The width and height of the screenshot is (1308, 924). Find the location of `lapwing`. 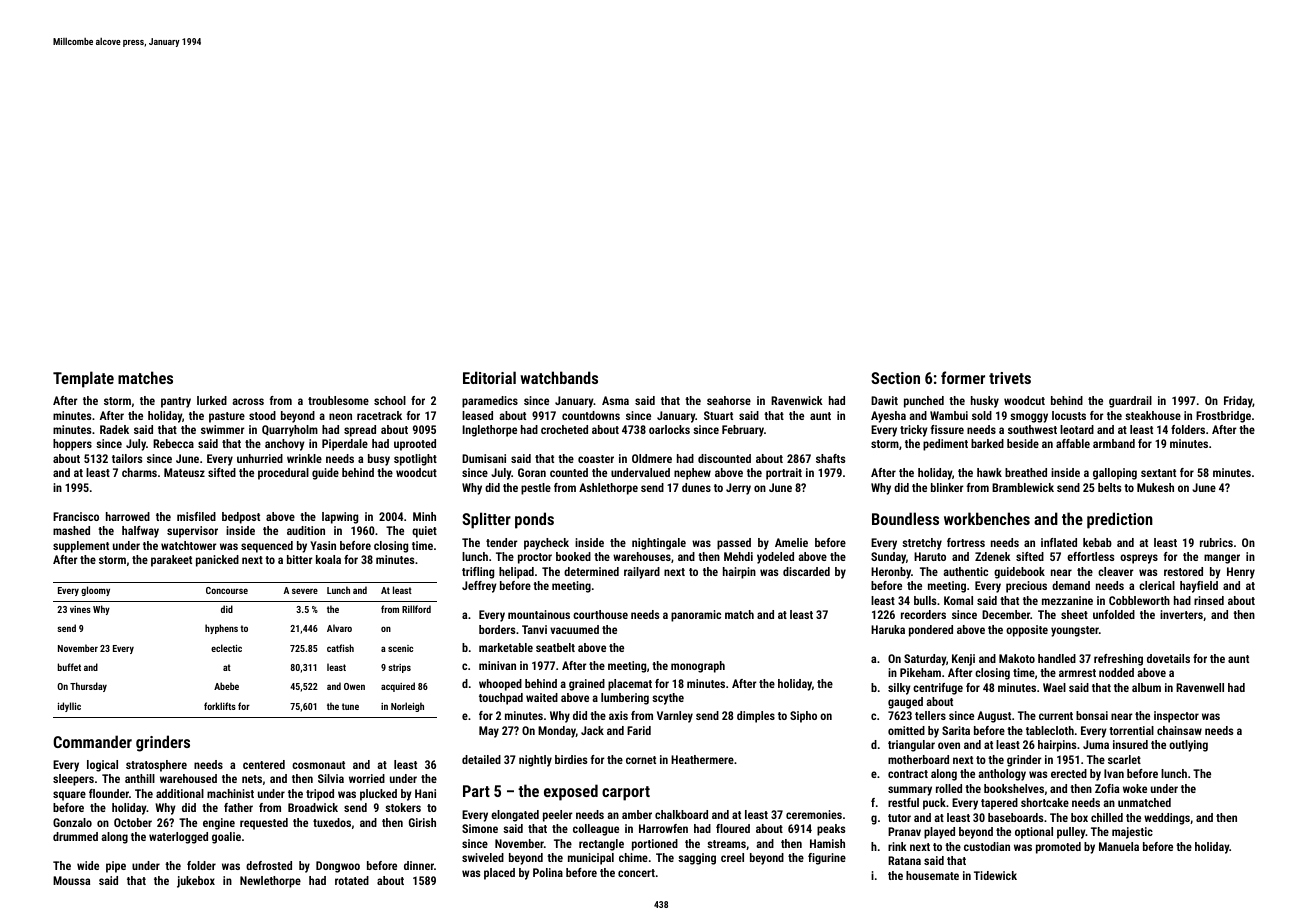

lapwing is located at coordinates (340, 518).
